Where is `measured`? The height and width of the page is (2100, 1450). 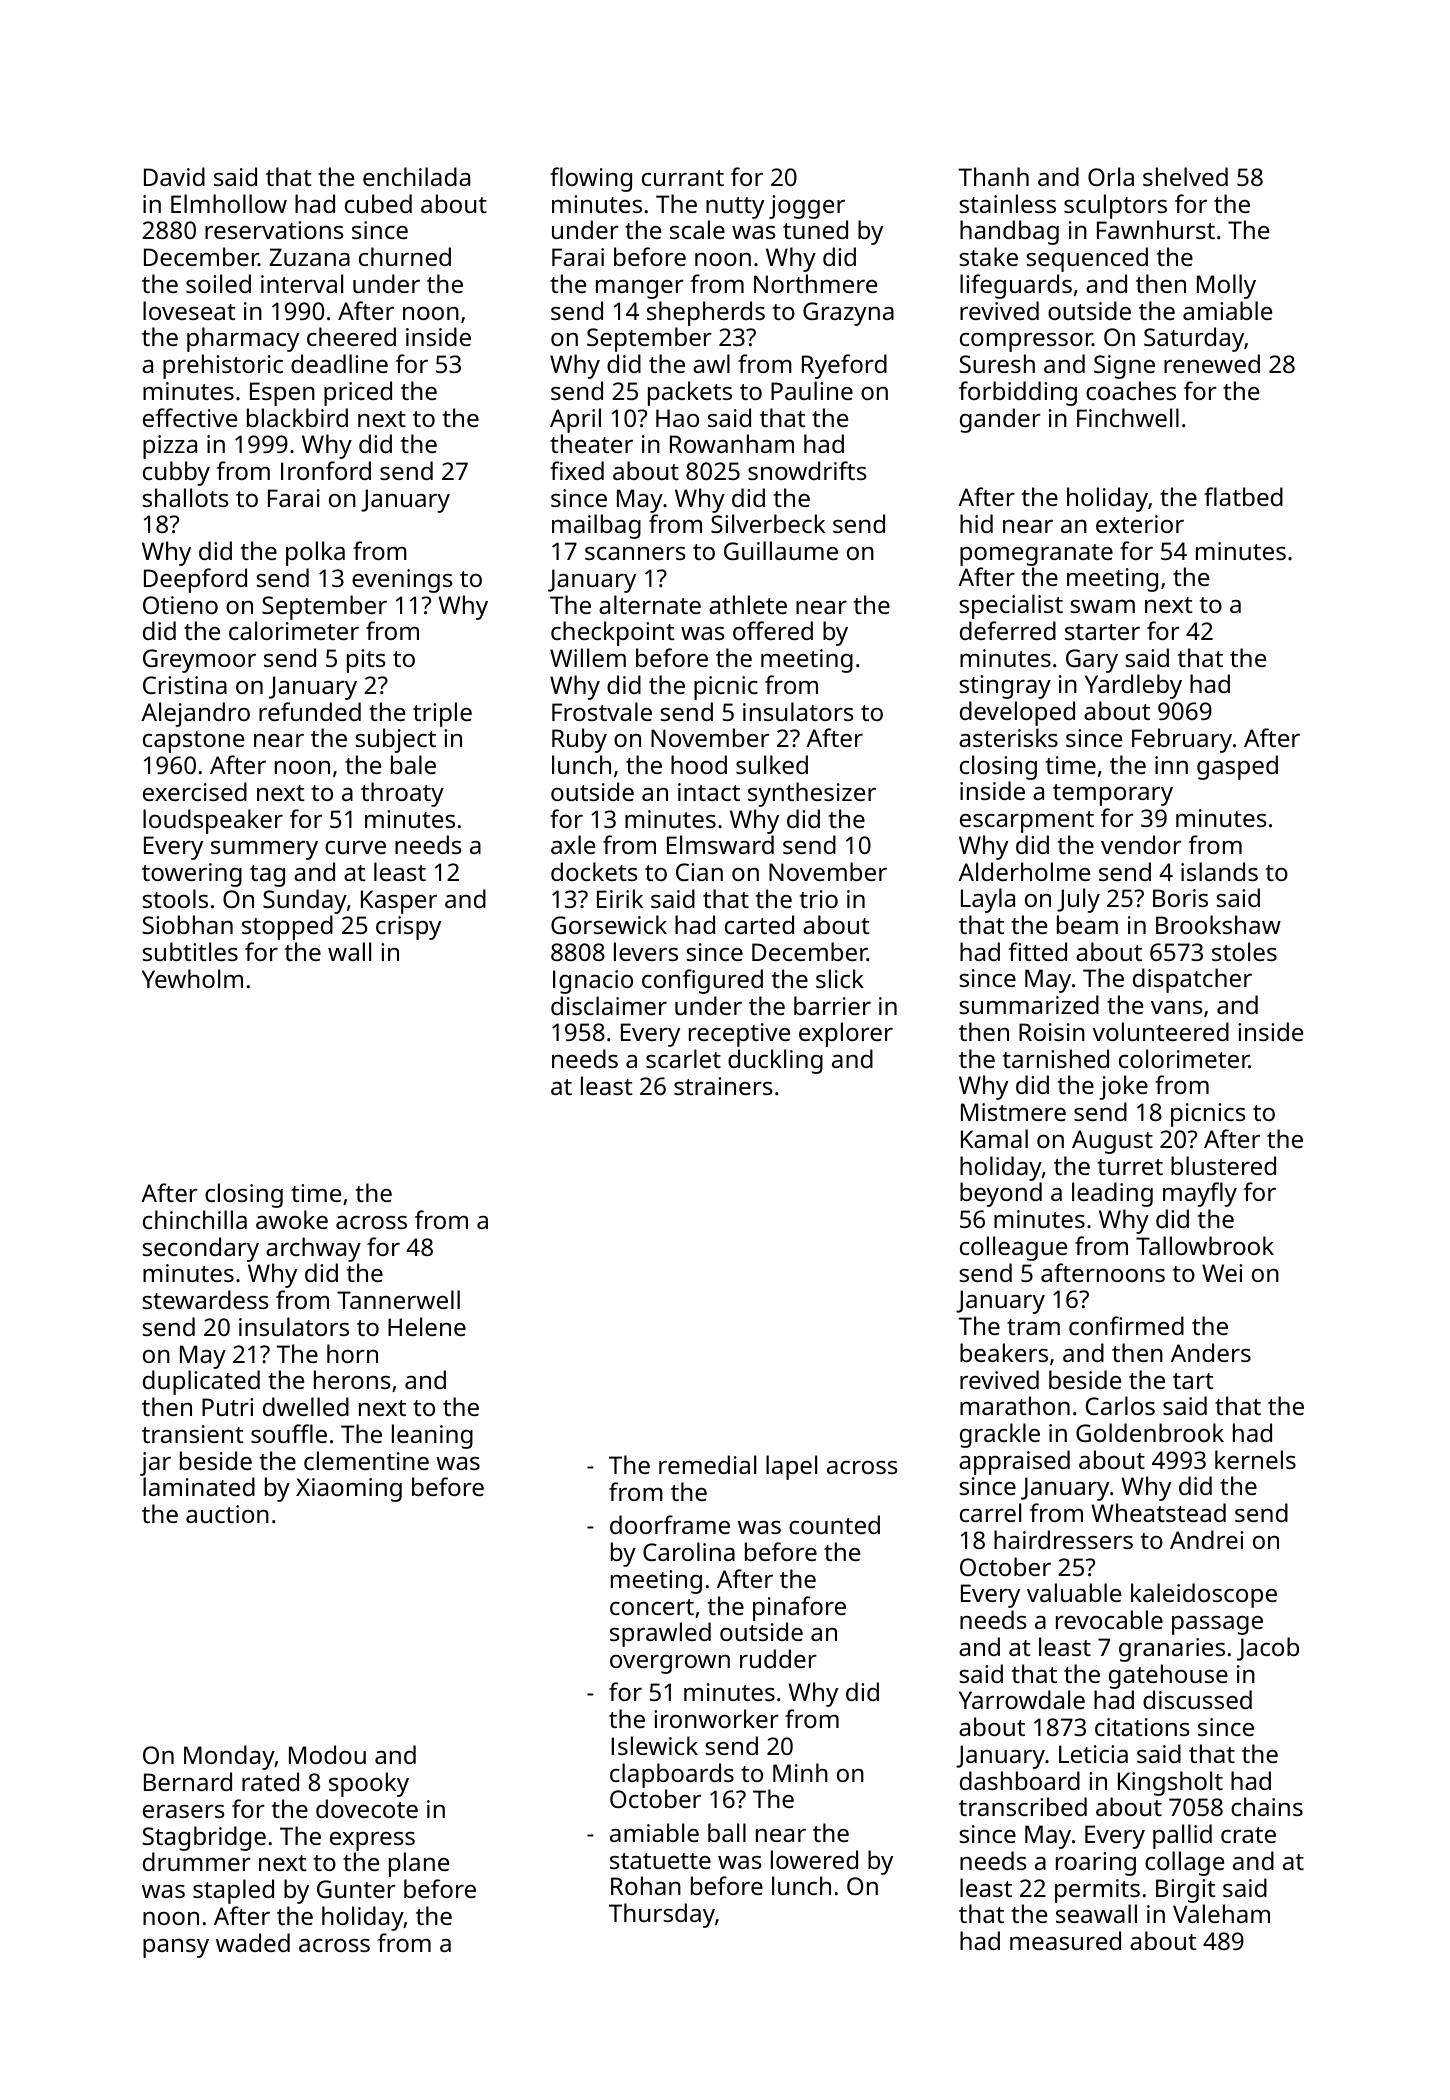 measured is located at coordinates (1065, 1940).
